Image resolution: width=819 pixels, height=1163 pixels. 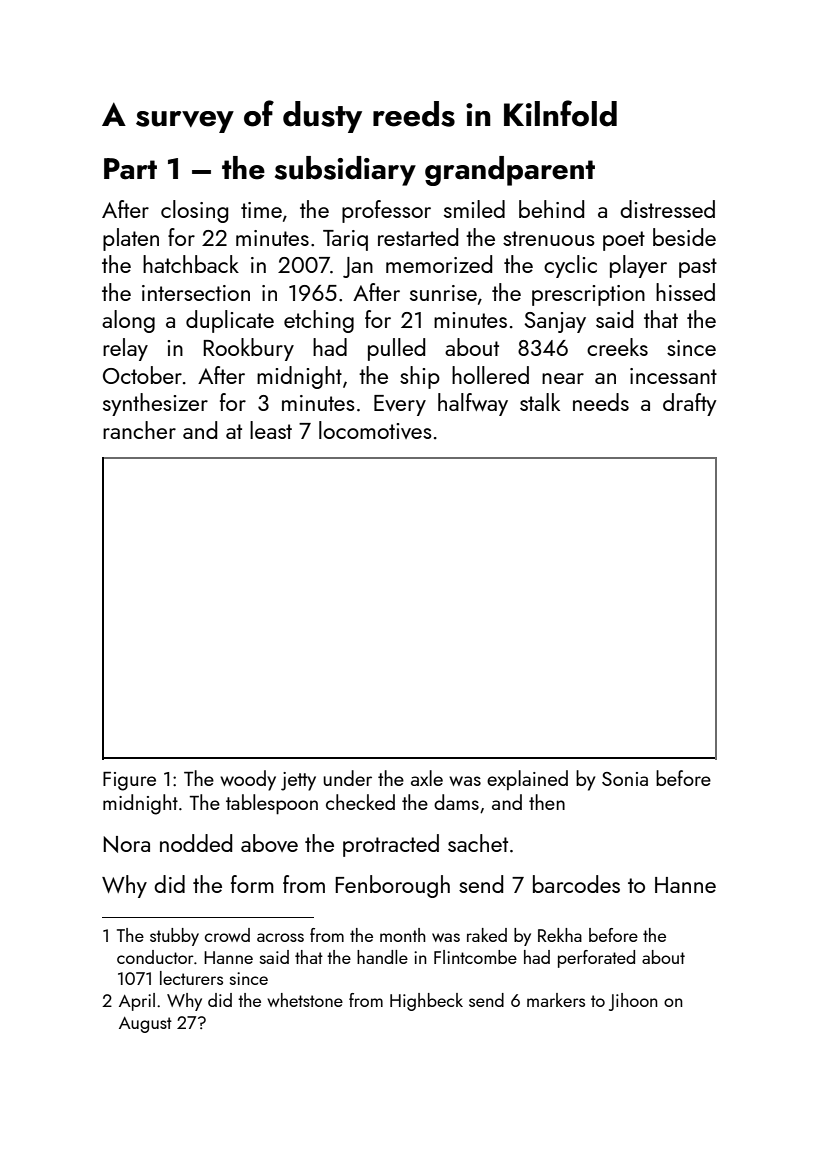 What do you see at coordinates (527, 780) in the image?
I see `explained` at bounding box center [527, 780].
